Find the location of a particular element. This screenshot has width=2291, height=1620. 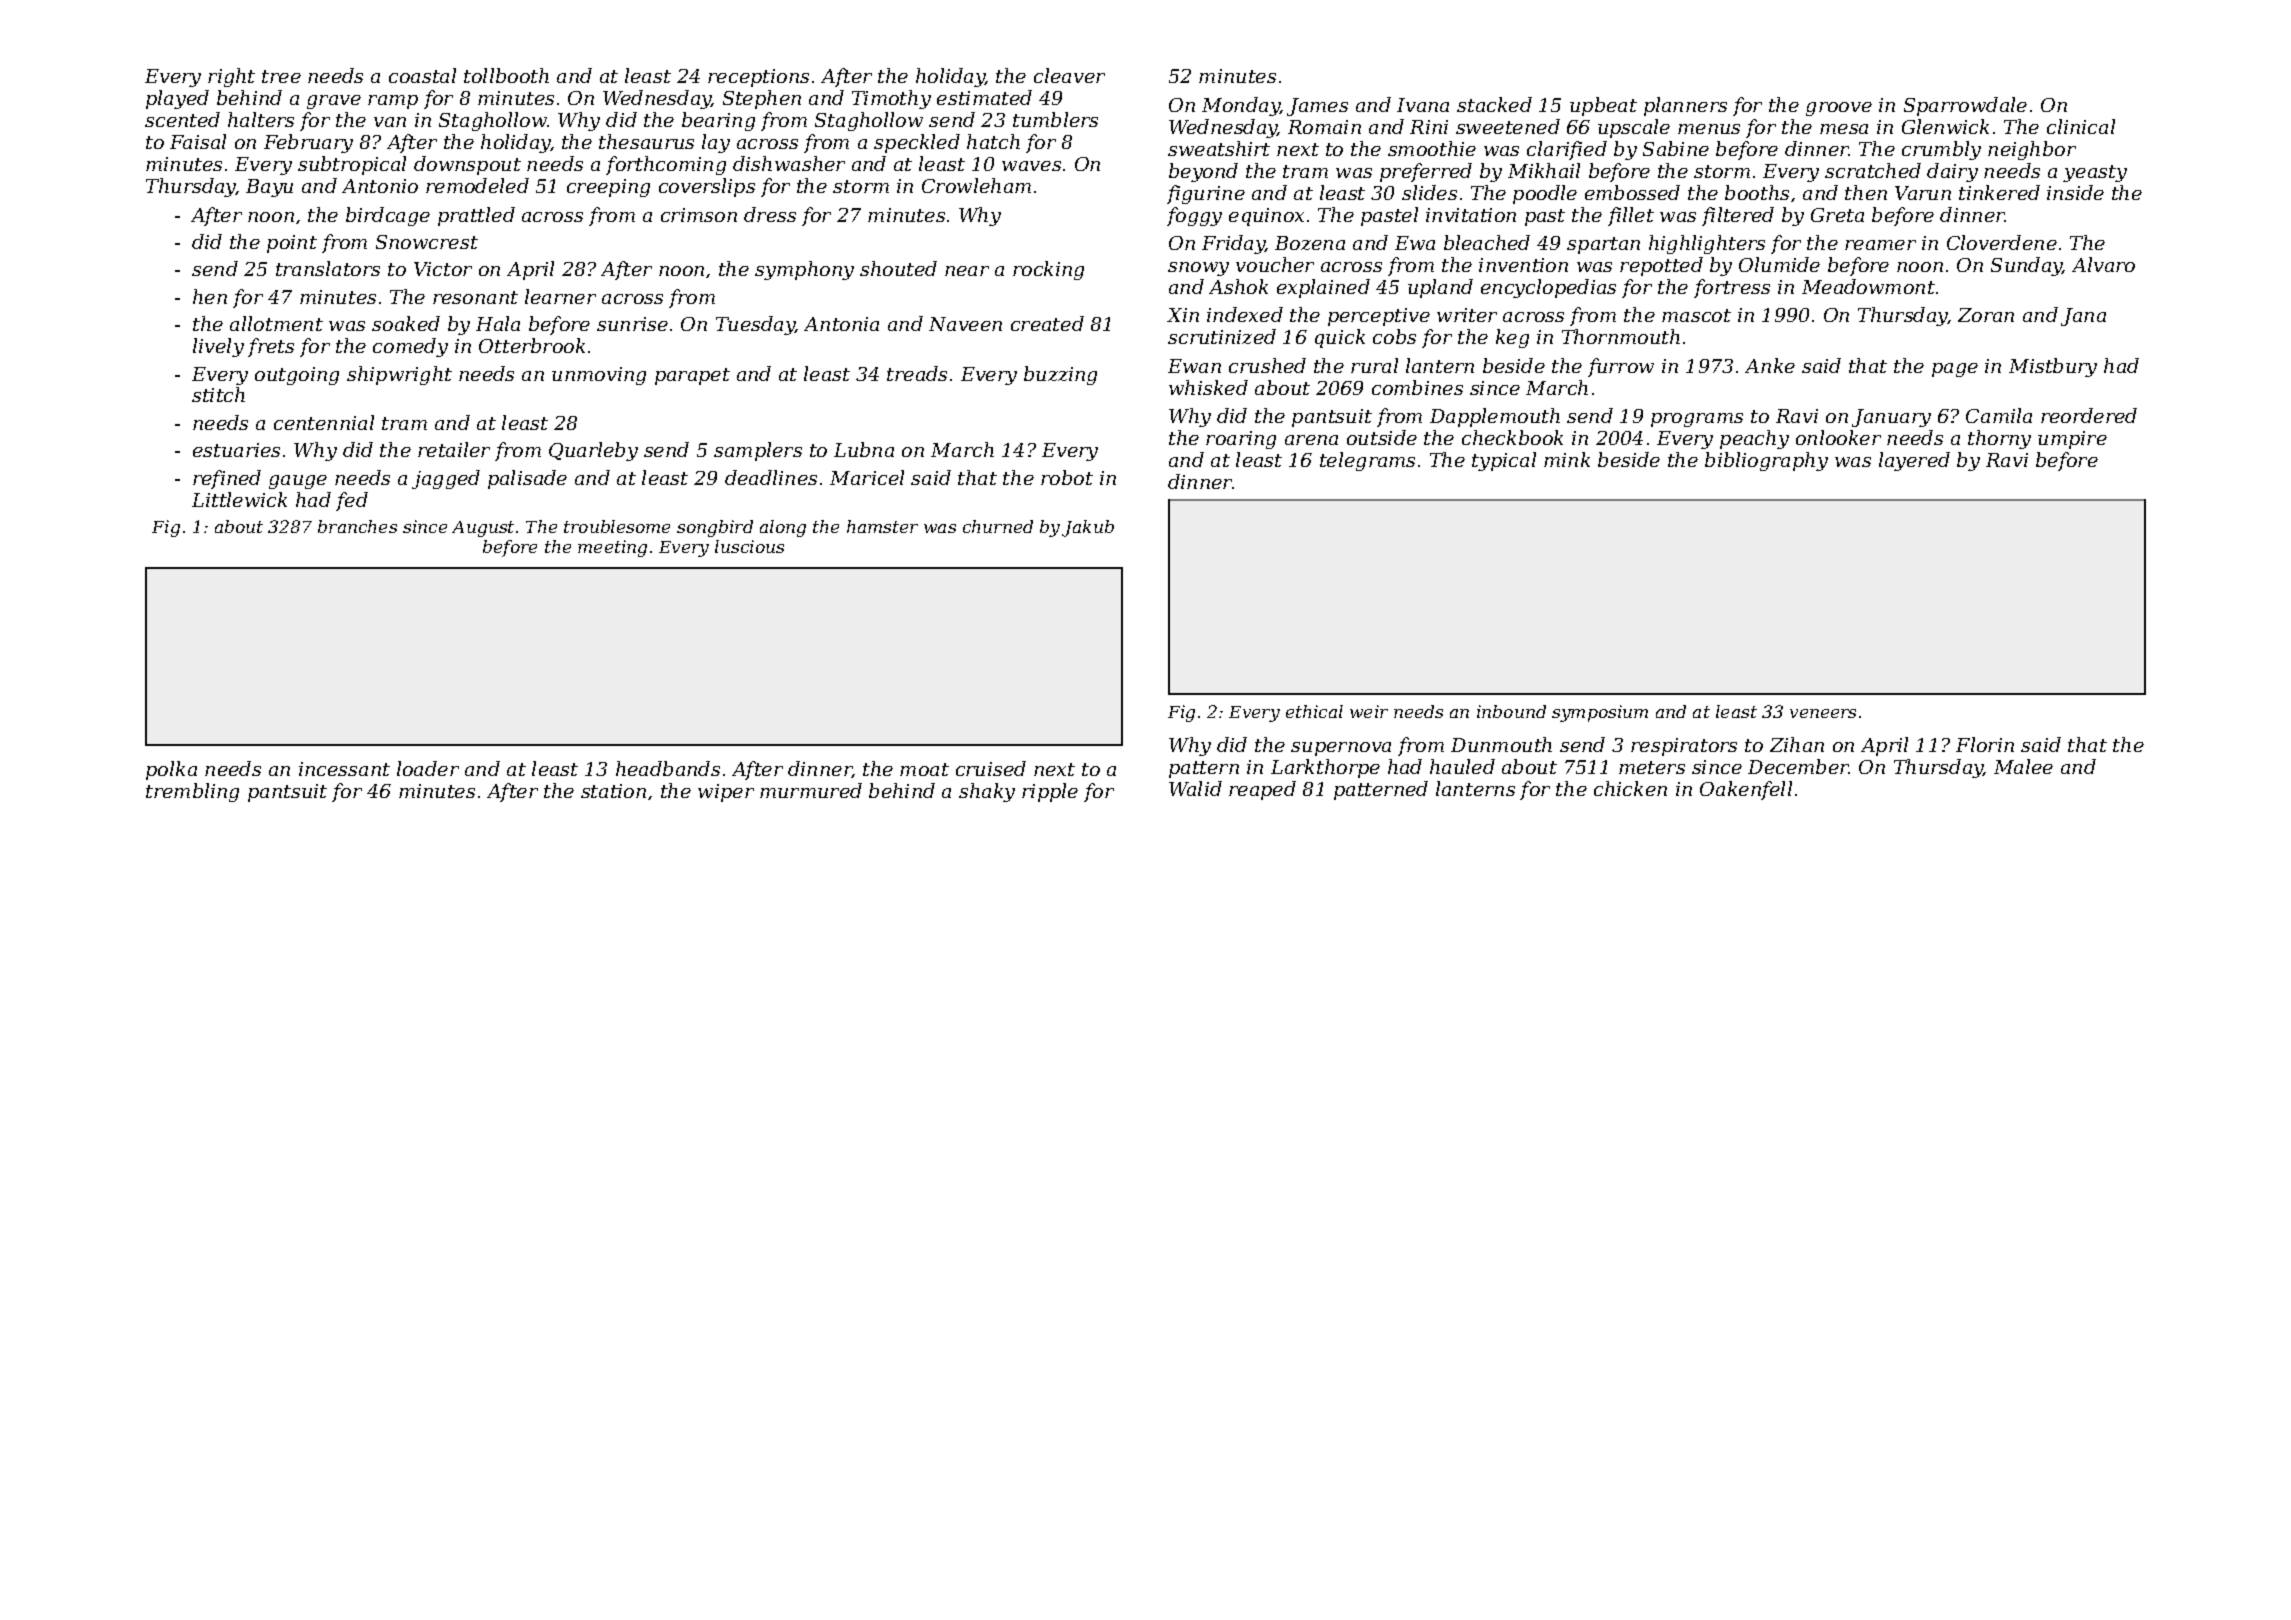

mesa is located at coordinates (1844, 129).
